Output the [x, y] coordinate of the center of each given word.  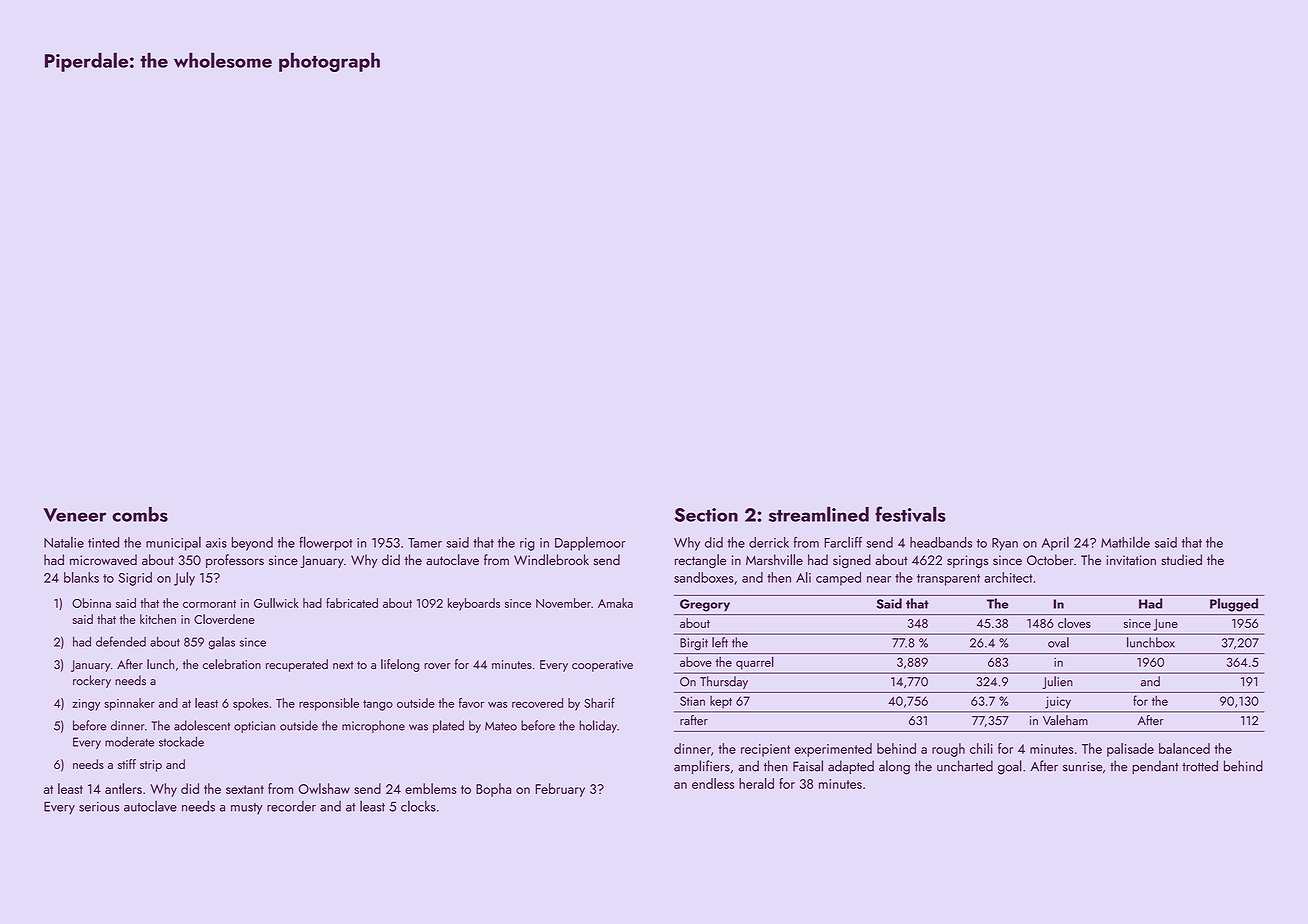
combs [140, 514]
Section [706, 515]
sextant [245, 789]
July [184, 579]
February [560, 790]
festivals [910, 514]
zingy [86, 705]
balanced [1184, 748]
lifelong [400, 665]
